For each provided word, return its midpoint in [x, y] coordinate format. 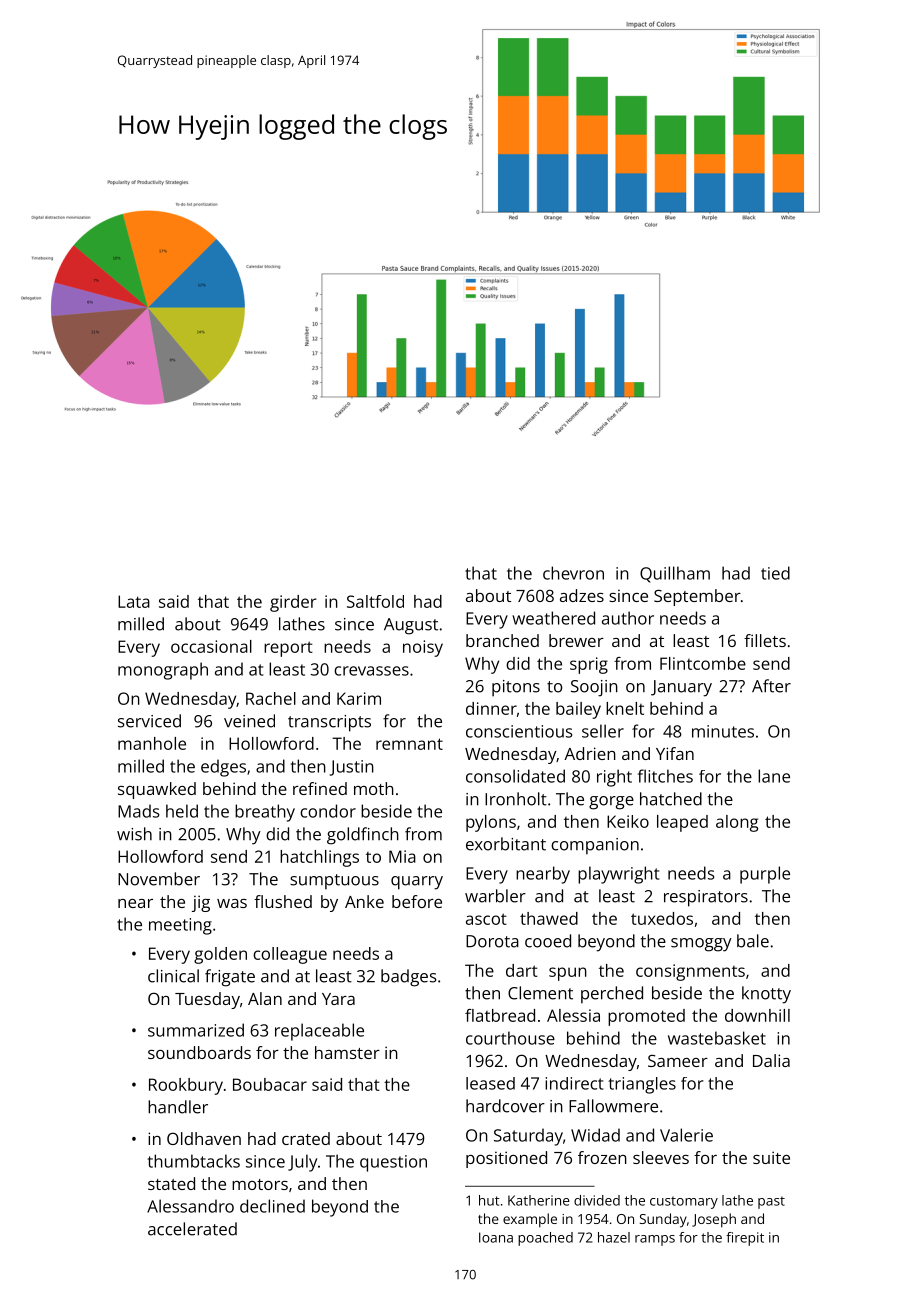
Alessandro [190, 1206]
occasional [211, 646]
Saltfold [375, 601]
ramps [655, 1240]
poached [545, 1239]
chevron [573, 573]
